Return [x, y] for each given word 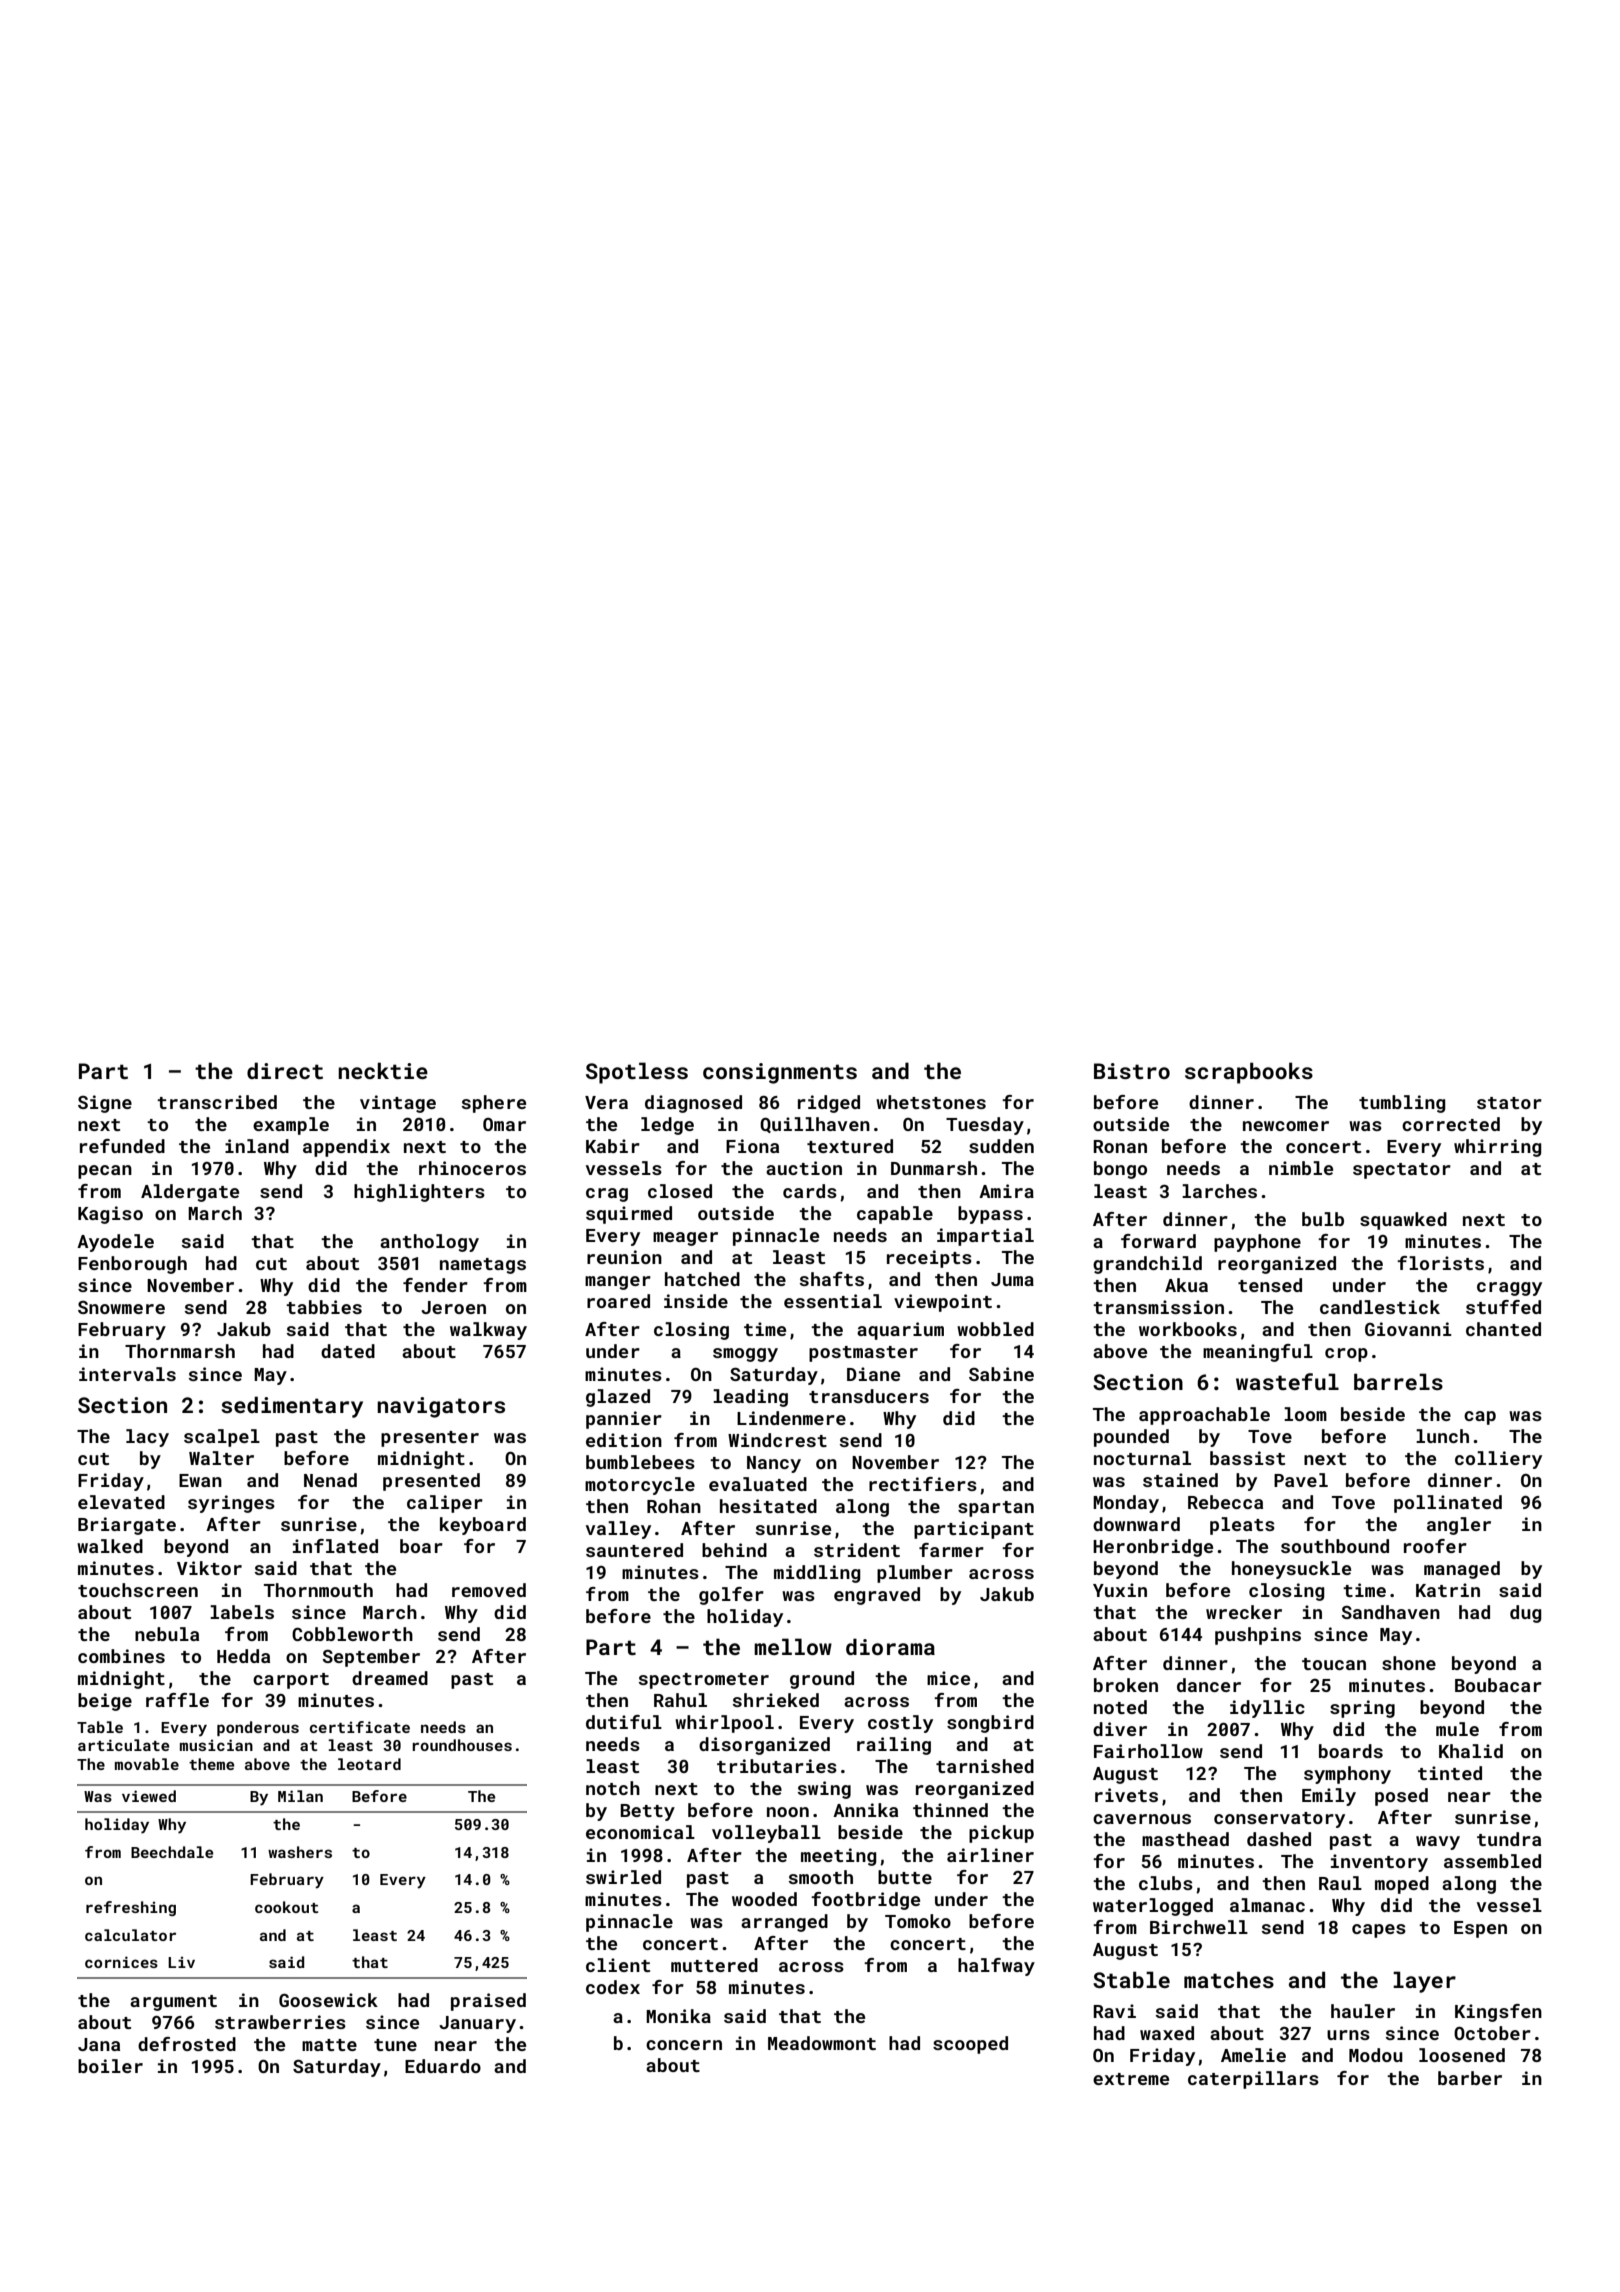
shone [1409, 1663]
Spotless [637, 1073]
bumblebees [640, 1462]
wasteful [1287, 1381]
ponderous [258, 1728]
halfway [996, 1967]
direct [285, 1070]
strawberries [280, 2022]
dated [348, 1351]
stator [1509, 1103]
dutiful [624, 1722]
